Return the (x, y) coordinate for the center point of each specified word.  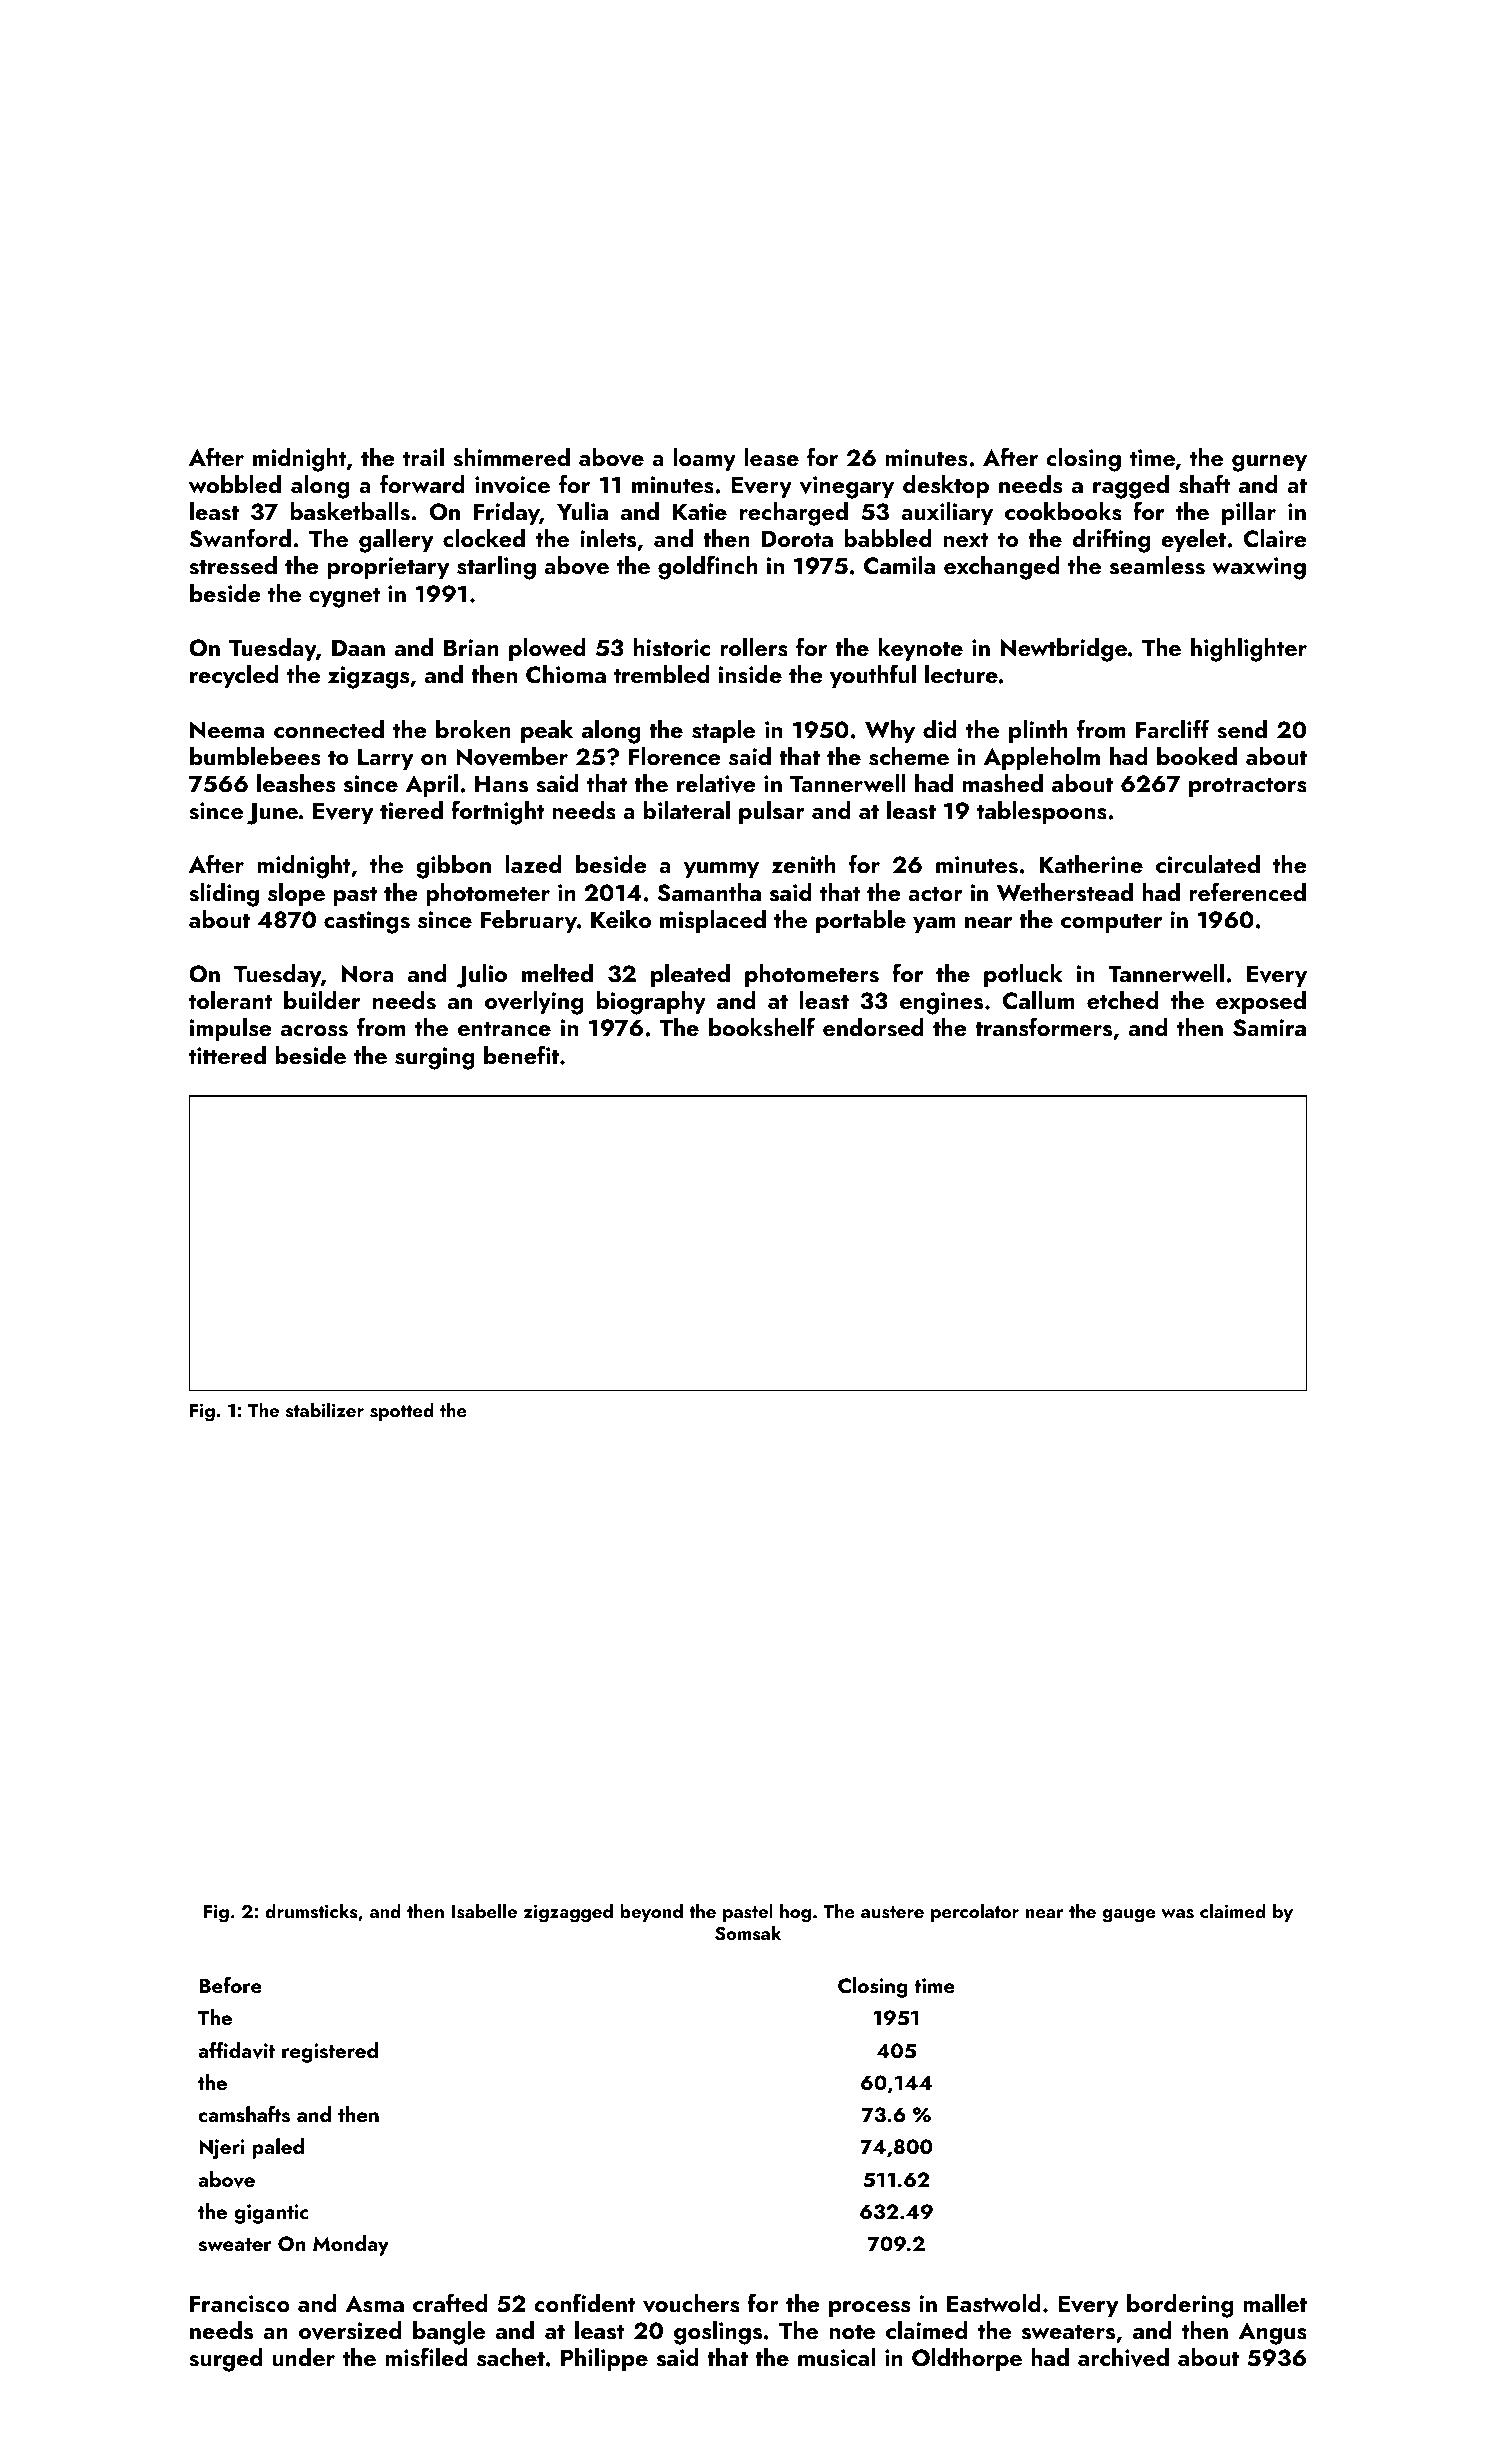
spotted (402, 1411)
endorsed (873, 1027)
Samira (1269, 1028)
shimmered (511, 457)
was (1177, 1914)
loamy (704, 459)
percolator (975, 1912)
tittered (227, 1055)
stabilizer (325, 1410)
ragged (1131, 487)
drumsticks (311, 1911)
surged (225, 2360)
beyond (651, 1912)
